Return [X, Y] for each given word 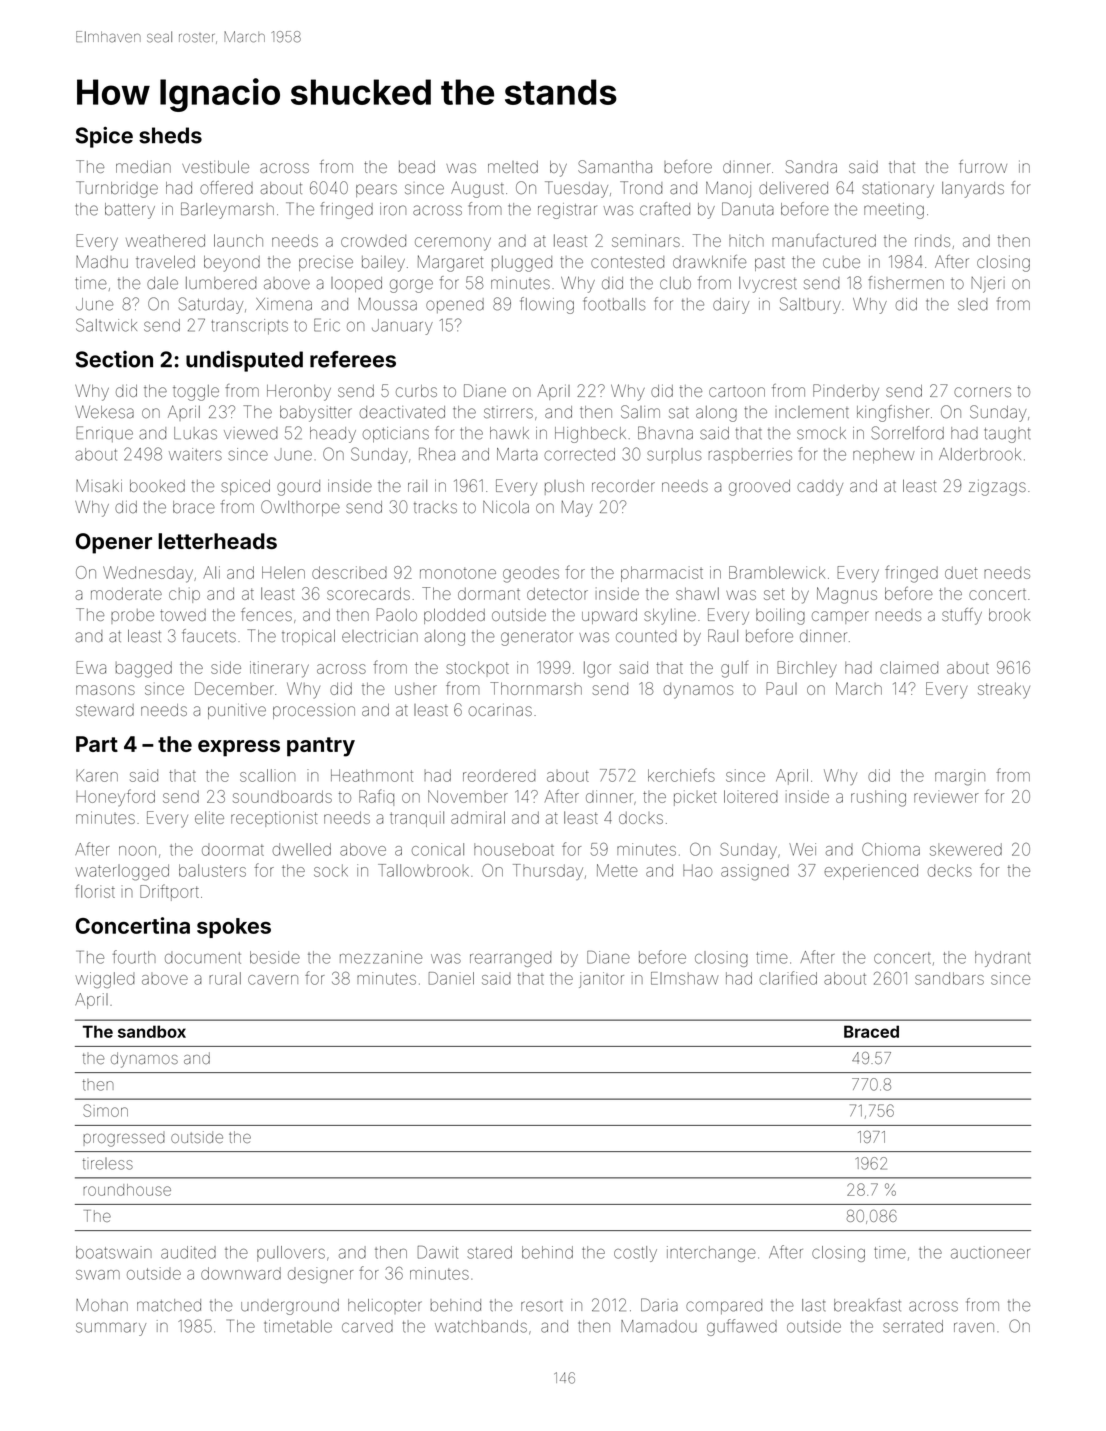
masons [105, 690]
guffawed [742, 1327]
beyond [232, 264]
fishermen [906, 283]
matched [169, 1305]
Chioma [891, 849]
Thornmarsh [536, 688]
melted [513, 167]
